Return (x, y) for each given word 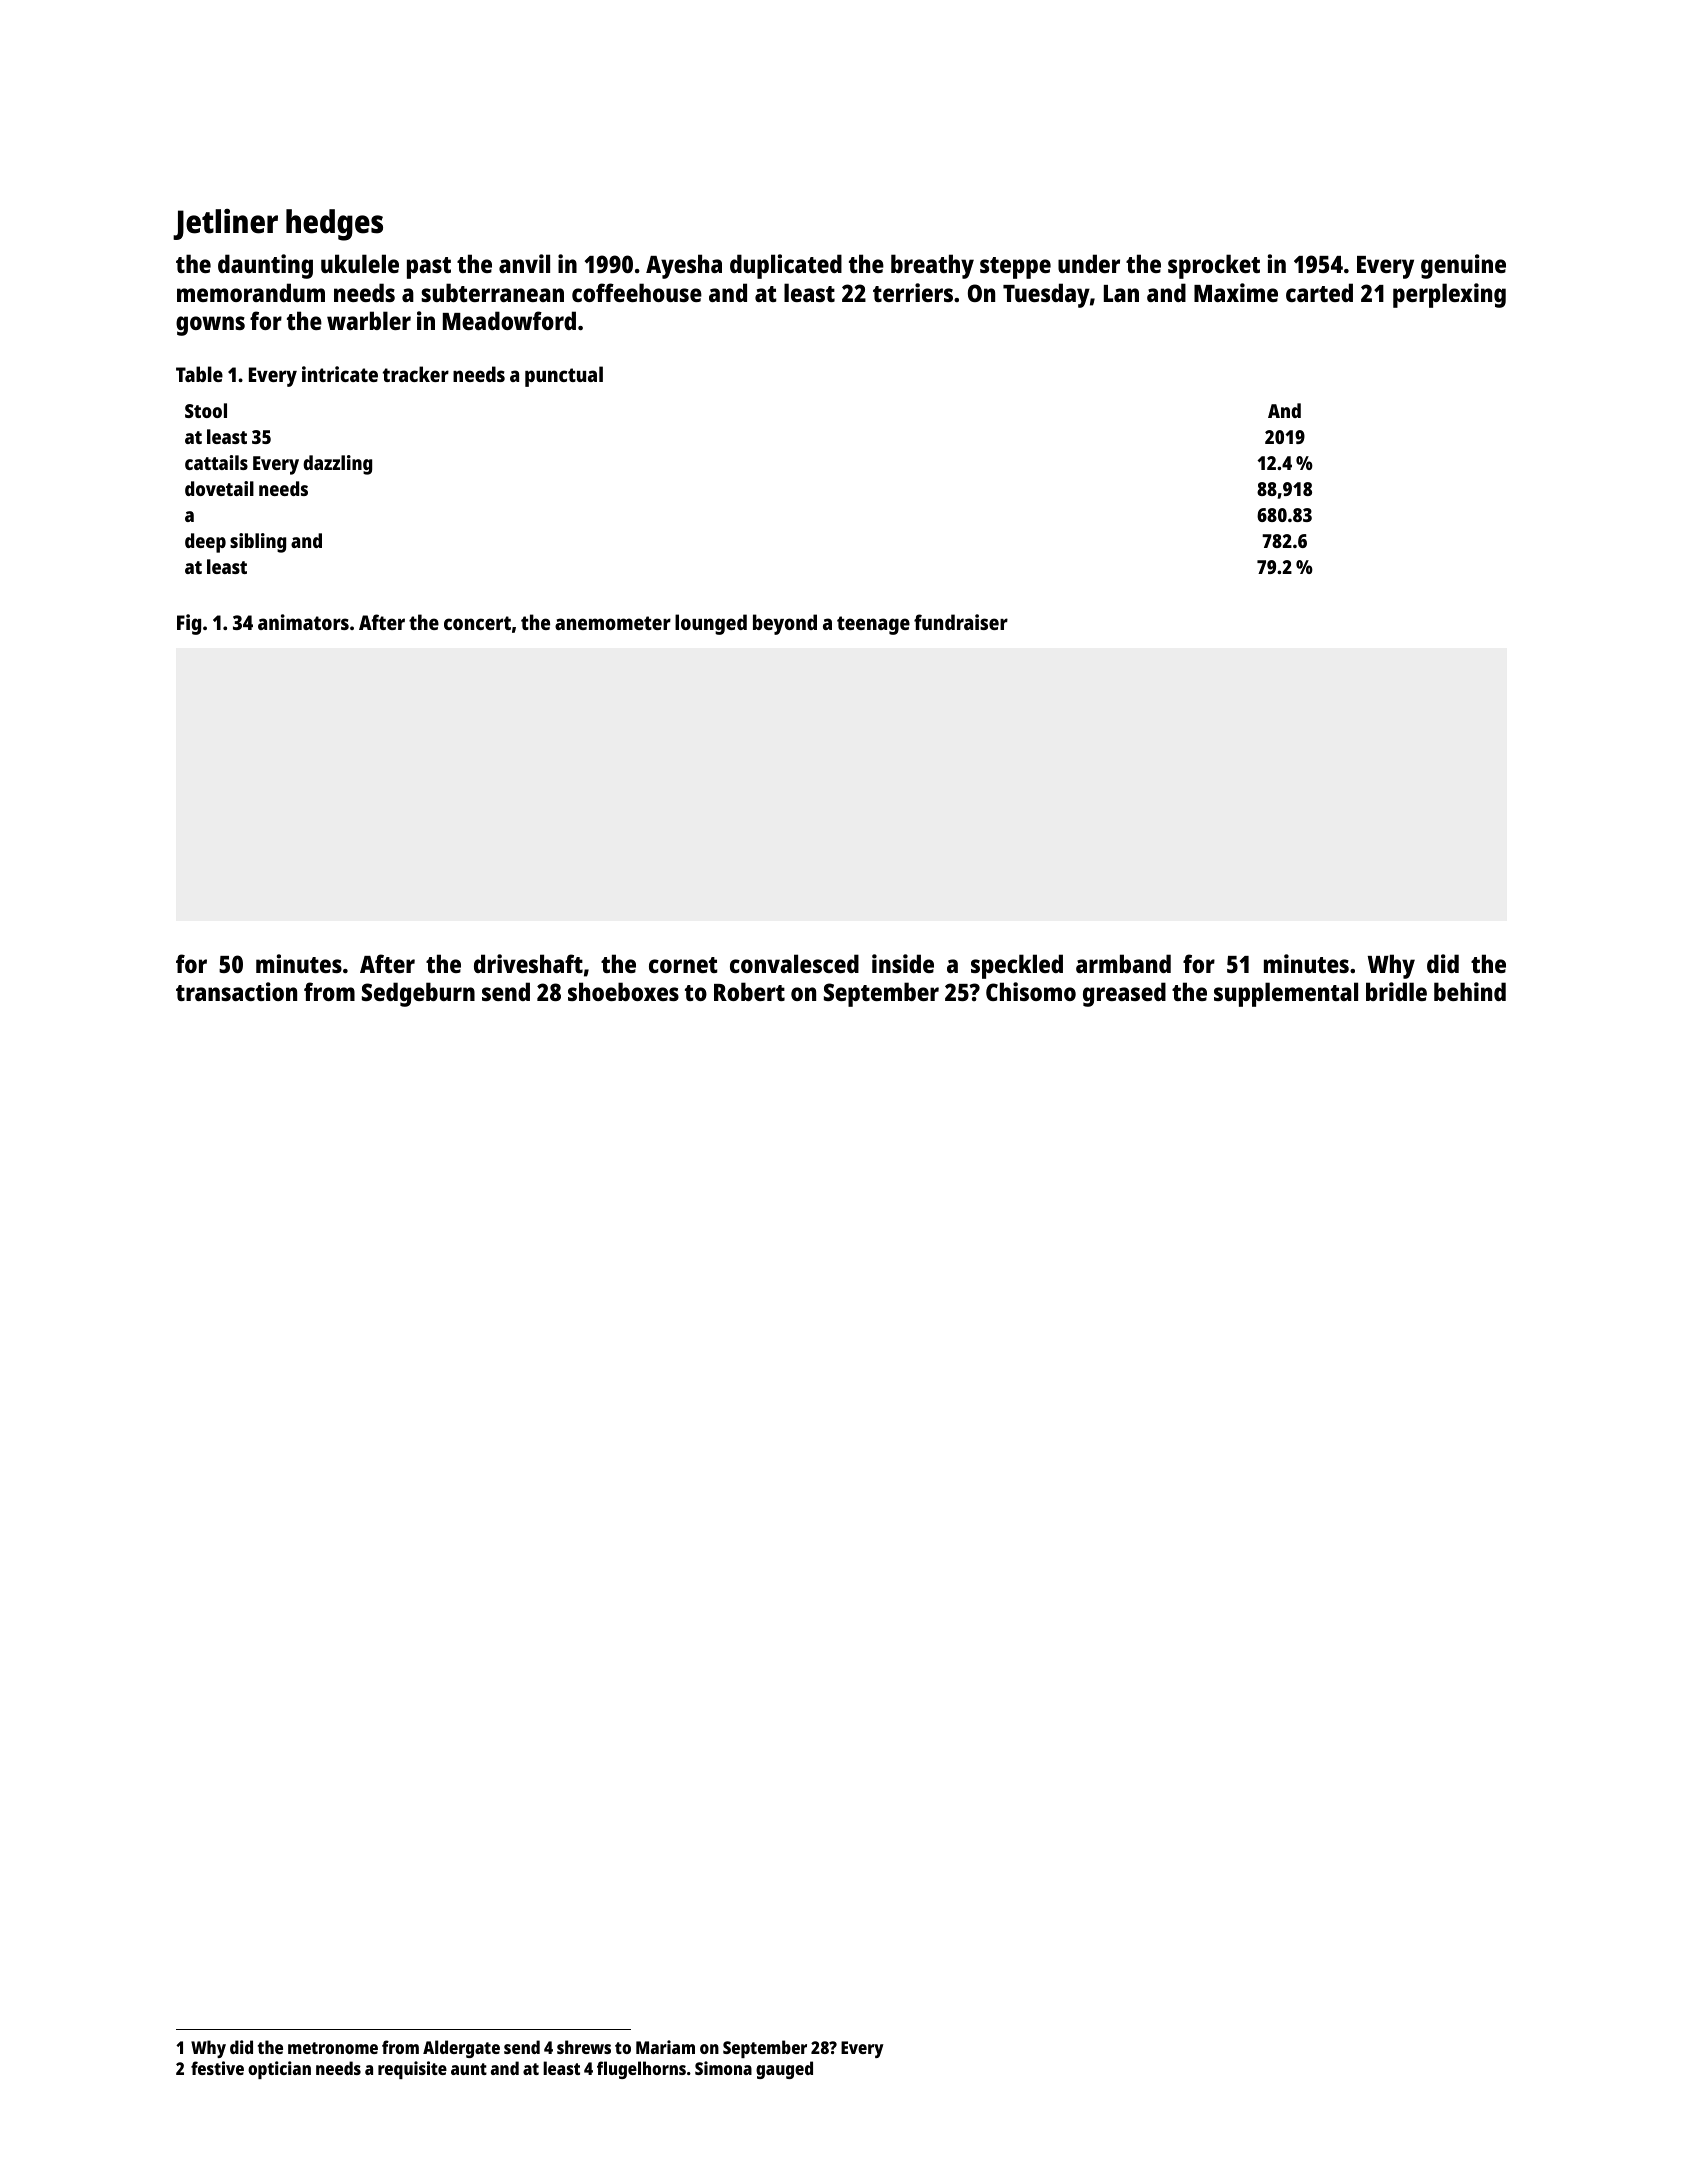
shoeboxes (623, 991)
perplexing (1449, 295)
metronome (333, 2048)
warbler (369, 320)
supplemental (1286, 994)
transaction (236, 991)
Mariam (665, 2047)
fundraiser (961, 622)
